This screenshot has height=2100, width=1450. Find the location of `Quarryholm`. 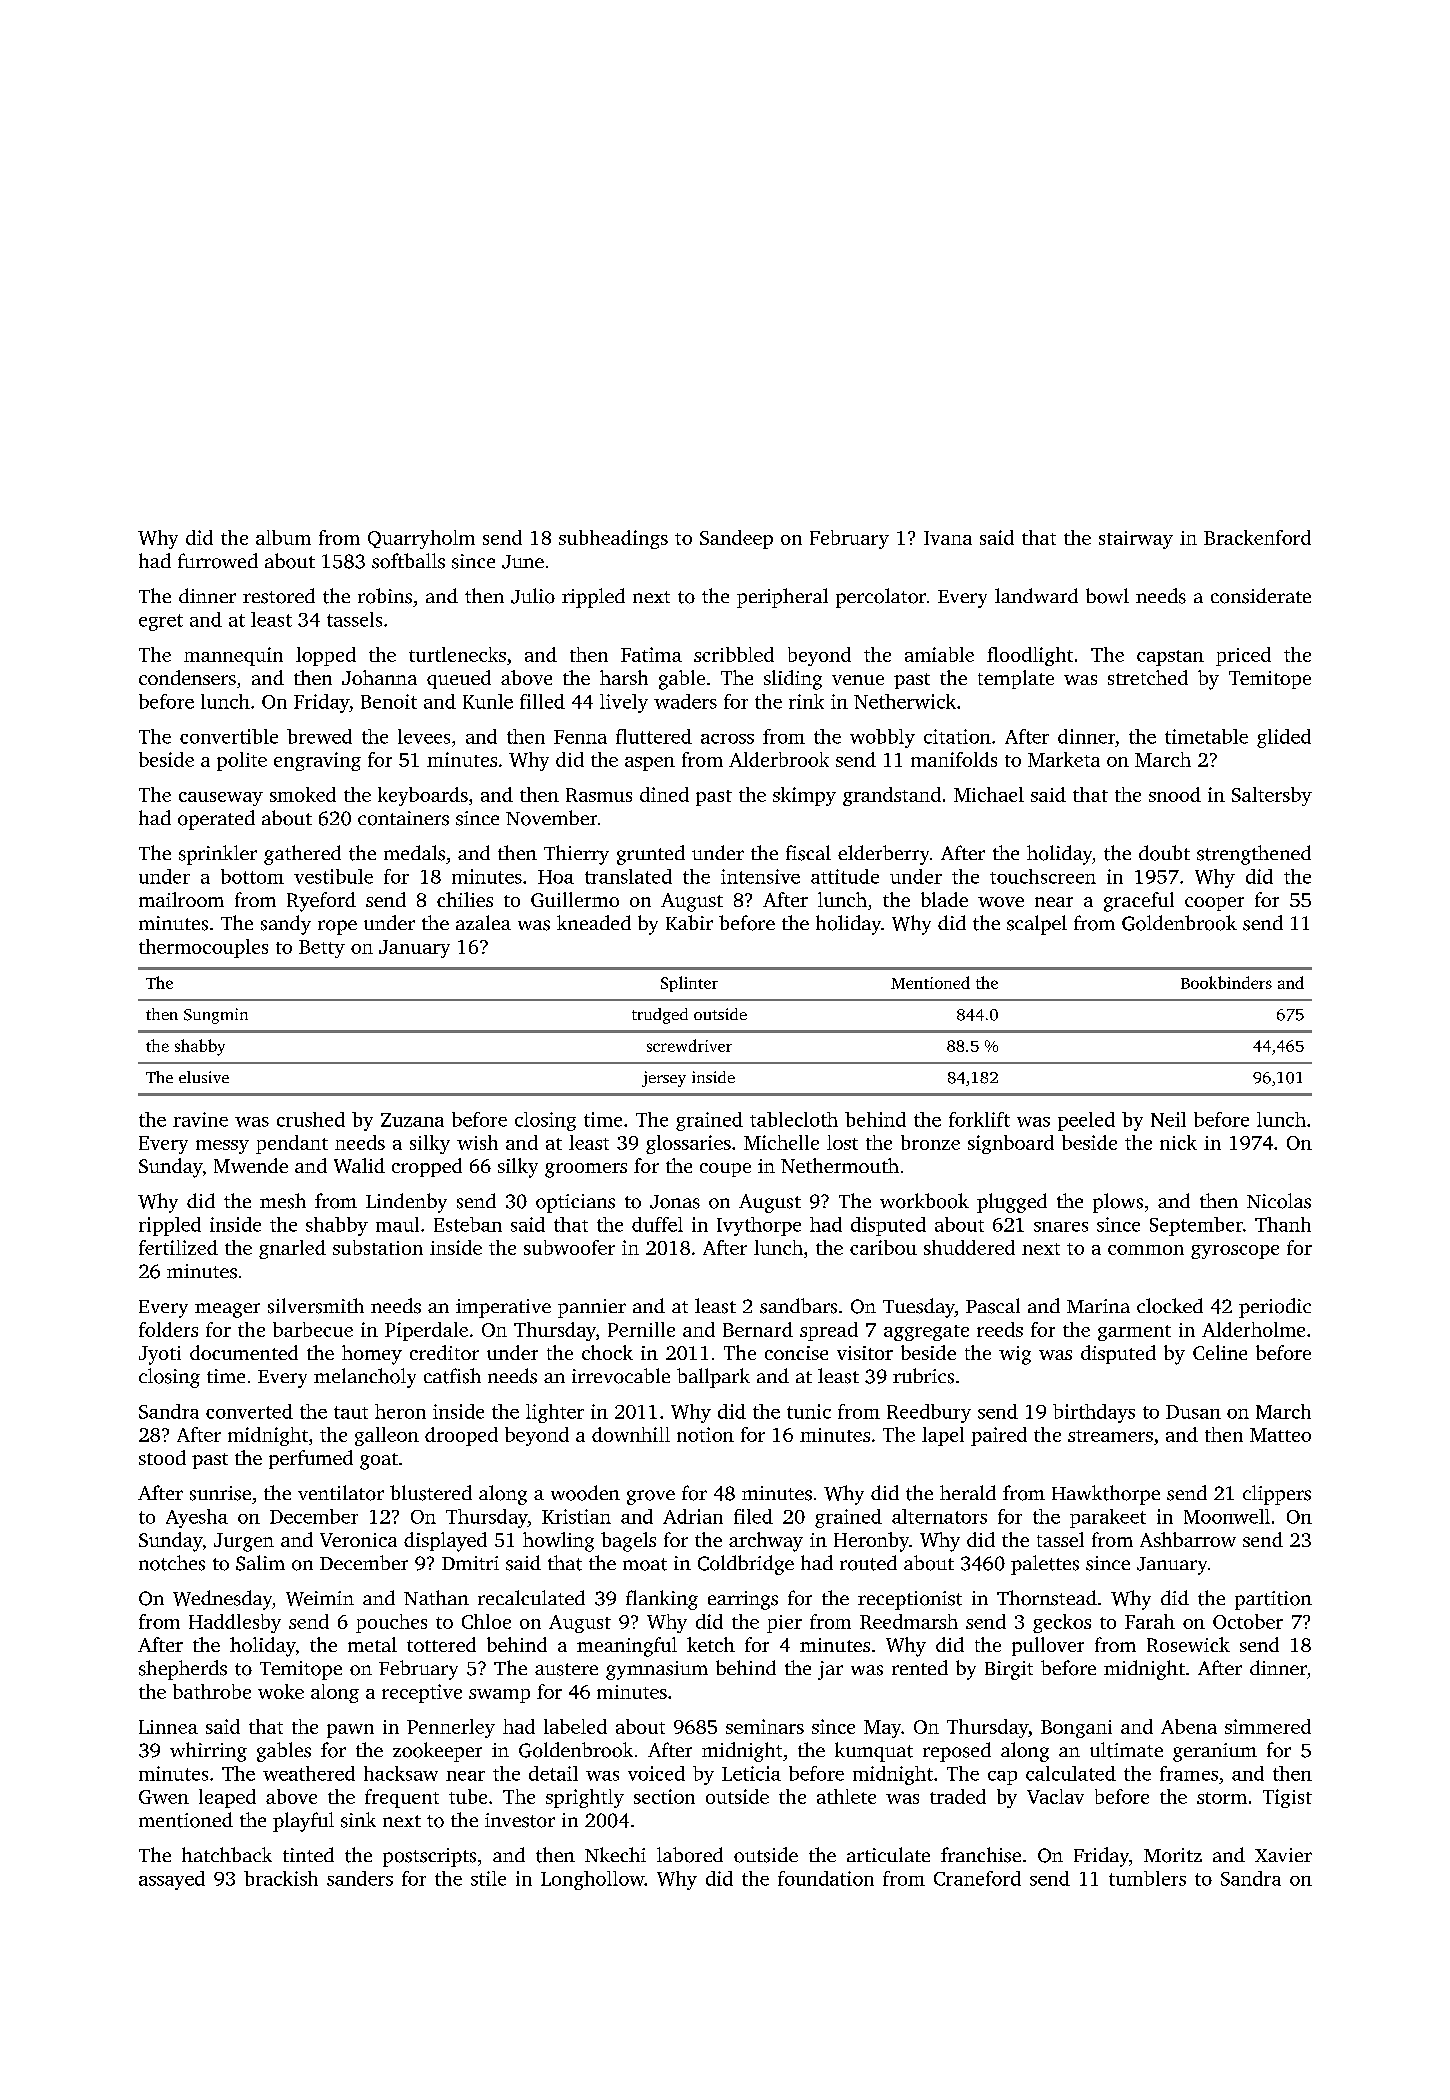

Quarryholm is located at coordinates (421, 539).
